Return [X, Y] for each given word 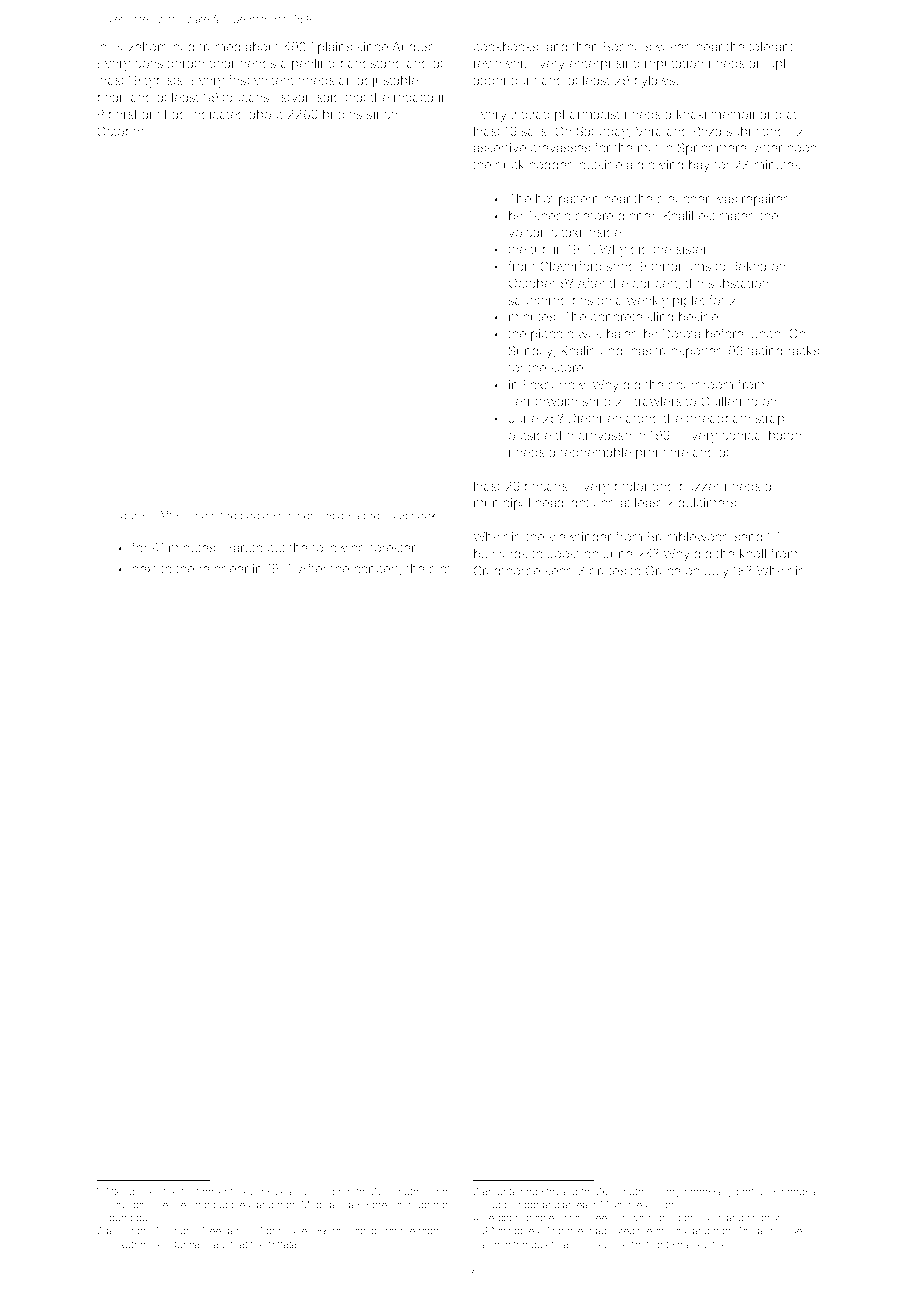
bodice [258, 515]
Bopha [622, 48]
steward [559, 1191]
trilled [242, 1191]
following [338, 549]
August [413, 48]
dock [423, 515]
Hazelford [140, 46]
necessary [709, 1193]
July [717, 572]
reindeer [223, 569]
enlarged [633, 419]
